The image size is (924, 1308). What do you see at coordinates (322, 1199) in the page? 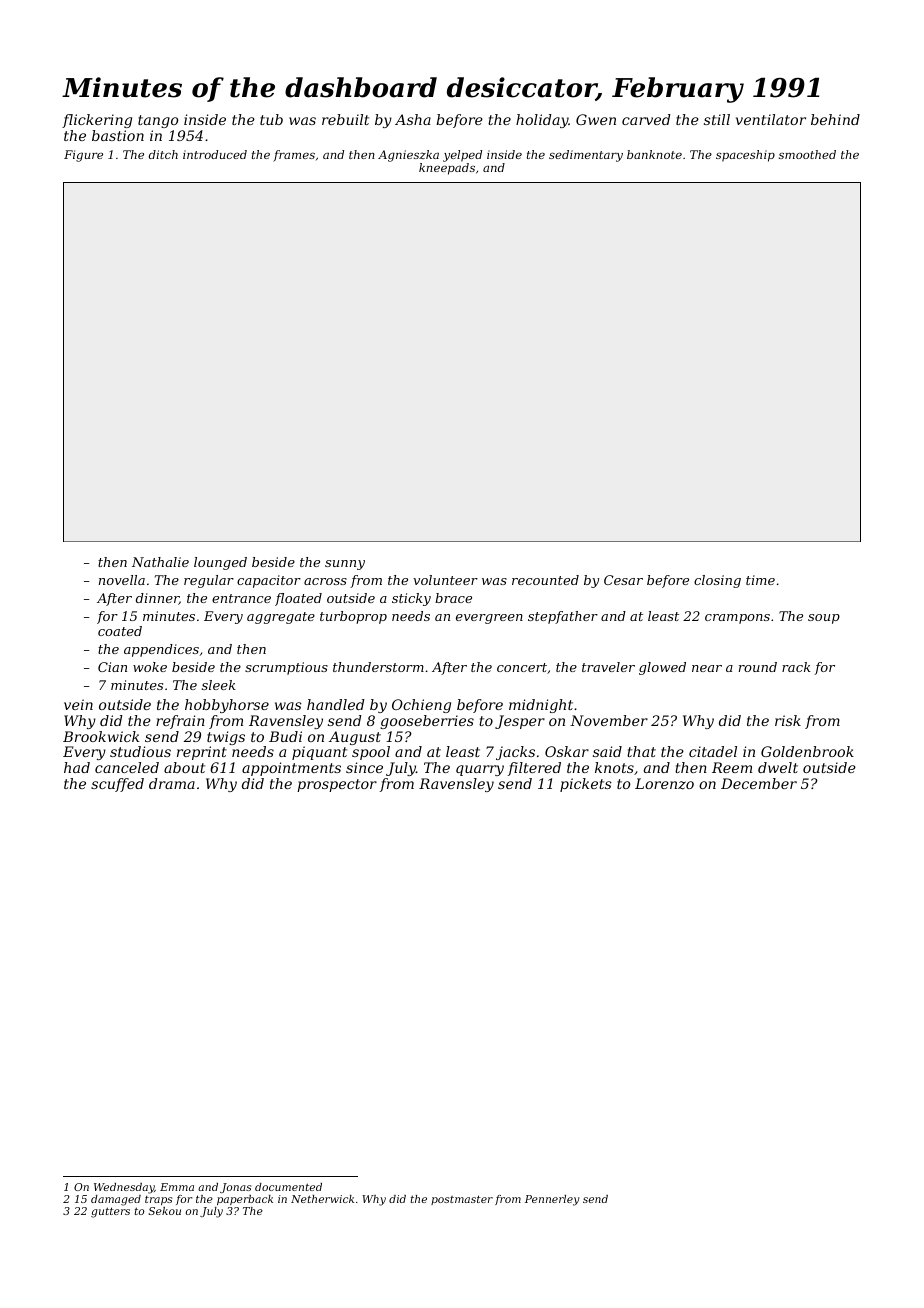
I see `Netherwick` at bounding box center [322, 1199].
